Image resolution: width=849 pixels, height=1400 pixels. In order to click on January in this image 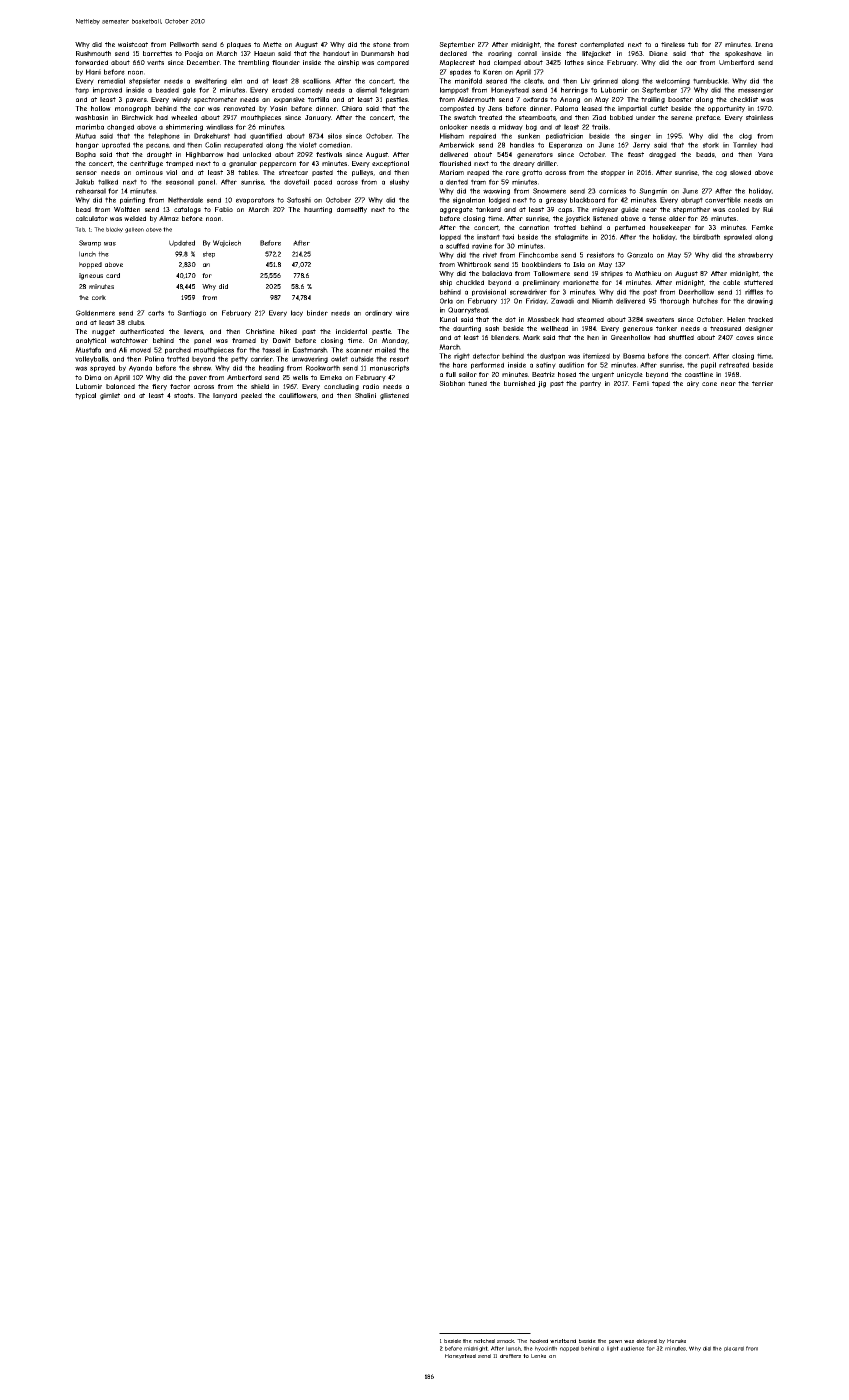, I will do `click(318, 118)`.
